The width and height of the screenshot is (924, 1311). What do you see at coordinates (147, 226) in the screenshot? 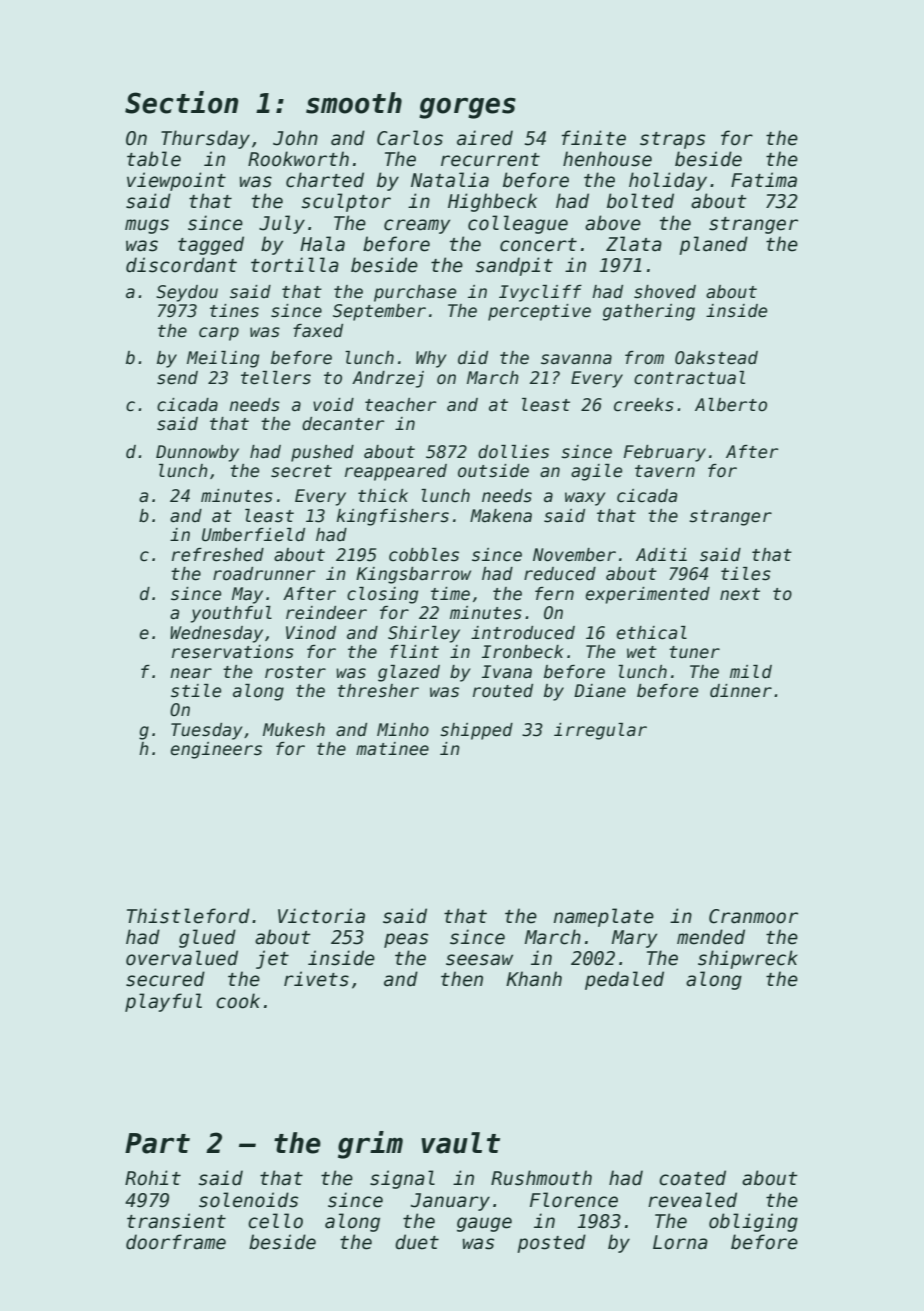
I see `mugs` at bounding box center [147, 226].
